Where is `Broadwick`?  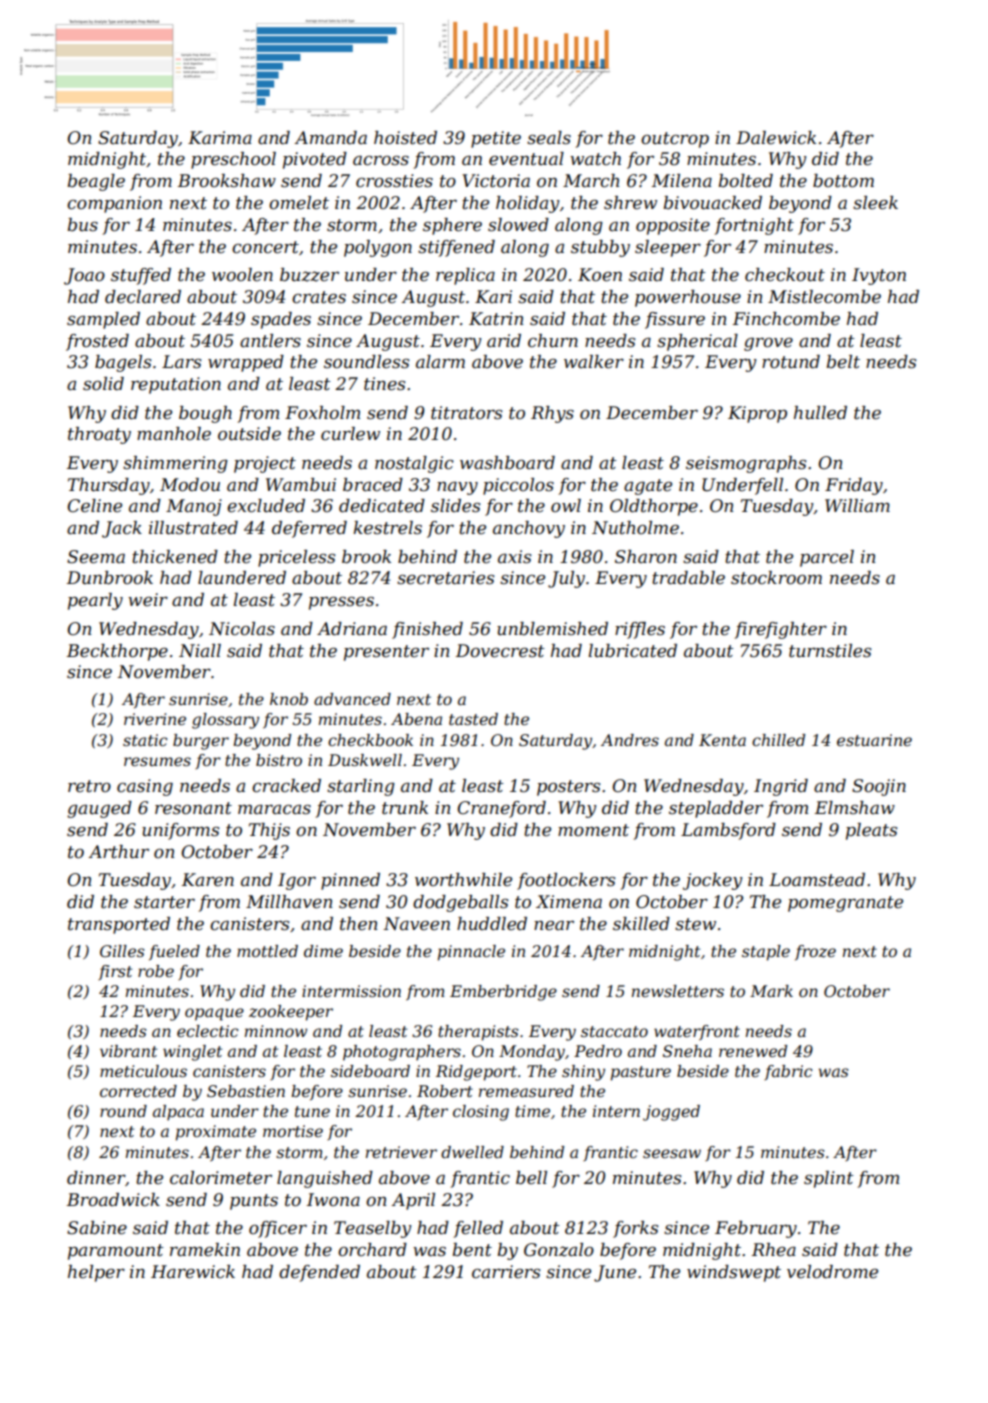 Broadwick is located at coordinates (113, 1200).
